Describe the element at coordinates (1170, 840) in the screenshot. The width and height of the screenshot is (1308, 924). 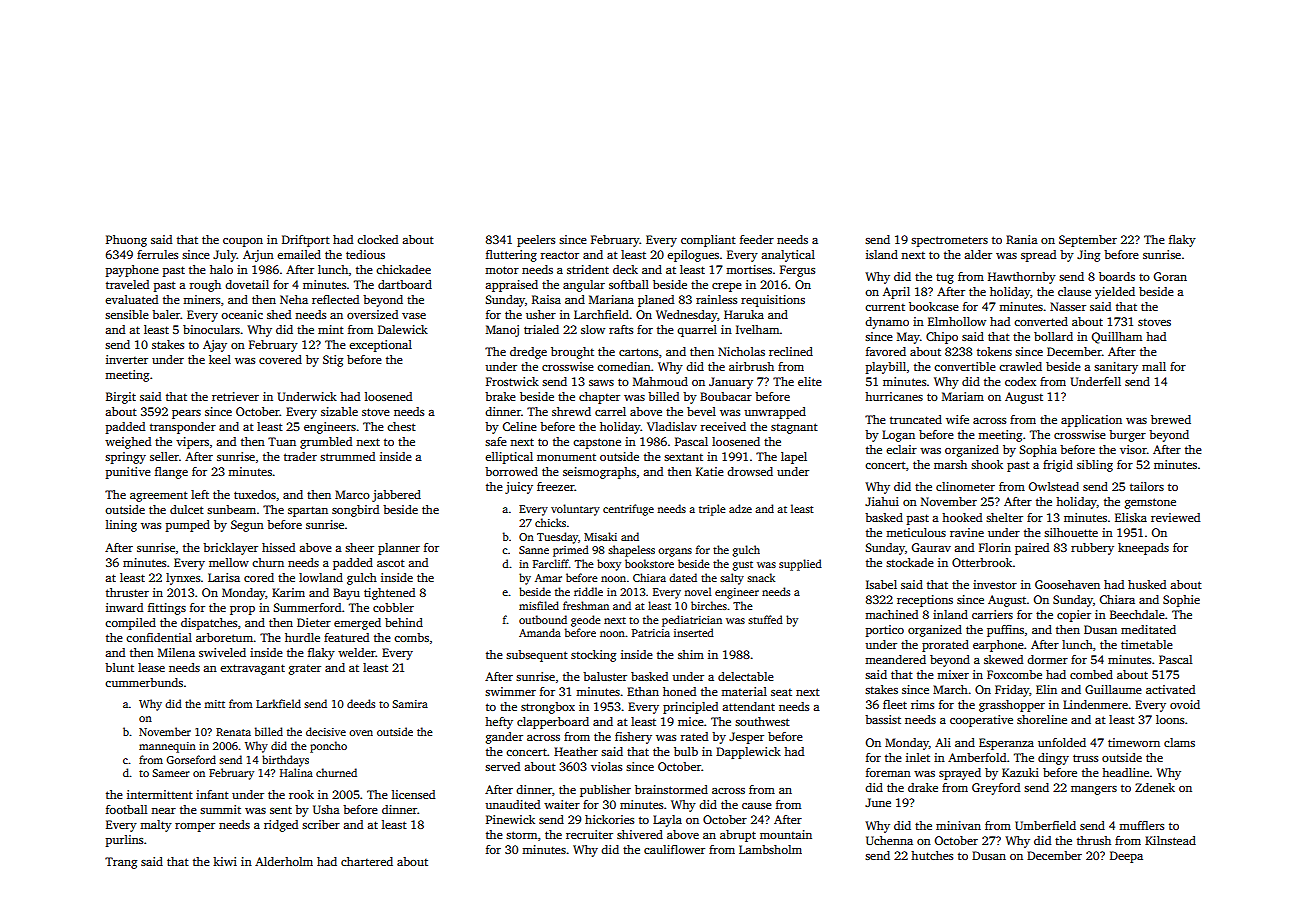
I see `Kilnstead` at that location.
